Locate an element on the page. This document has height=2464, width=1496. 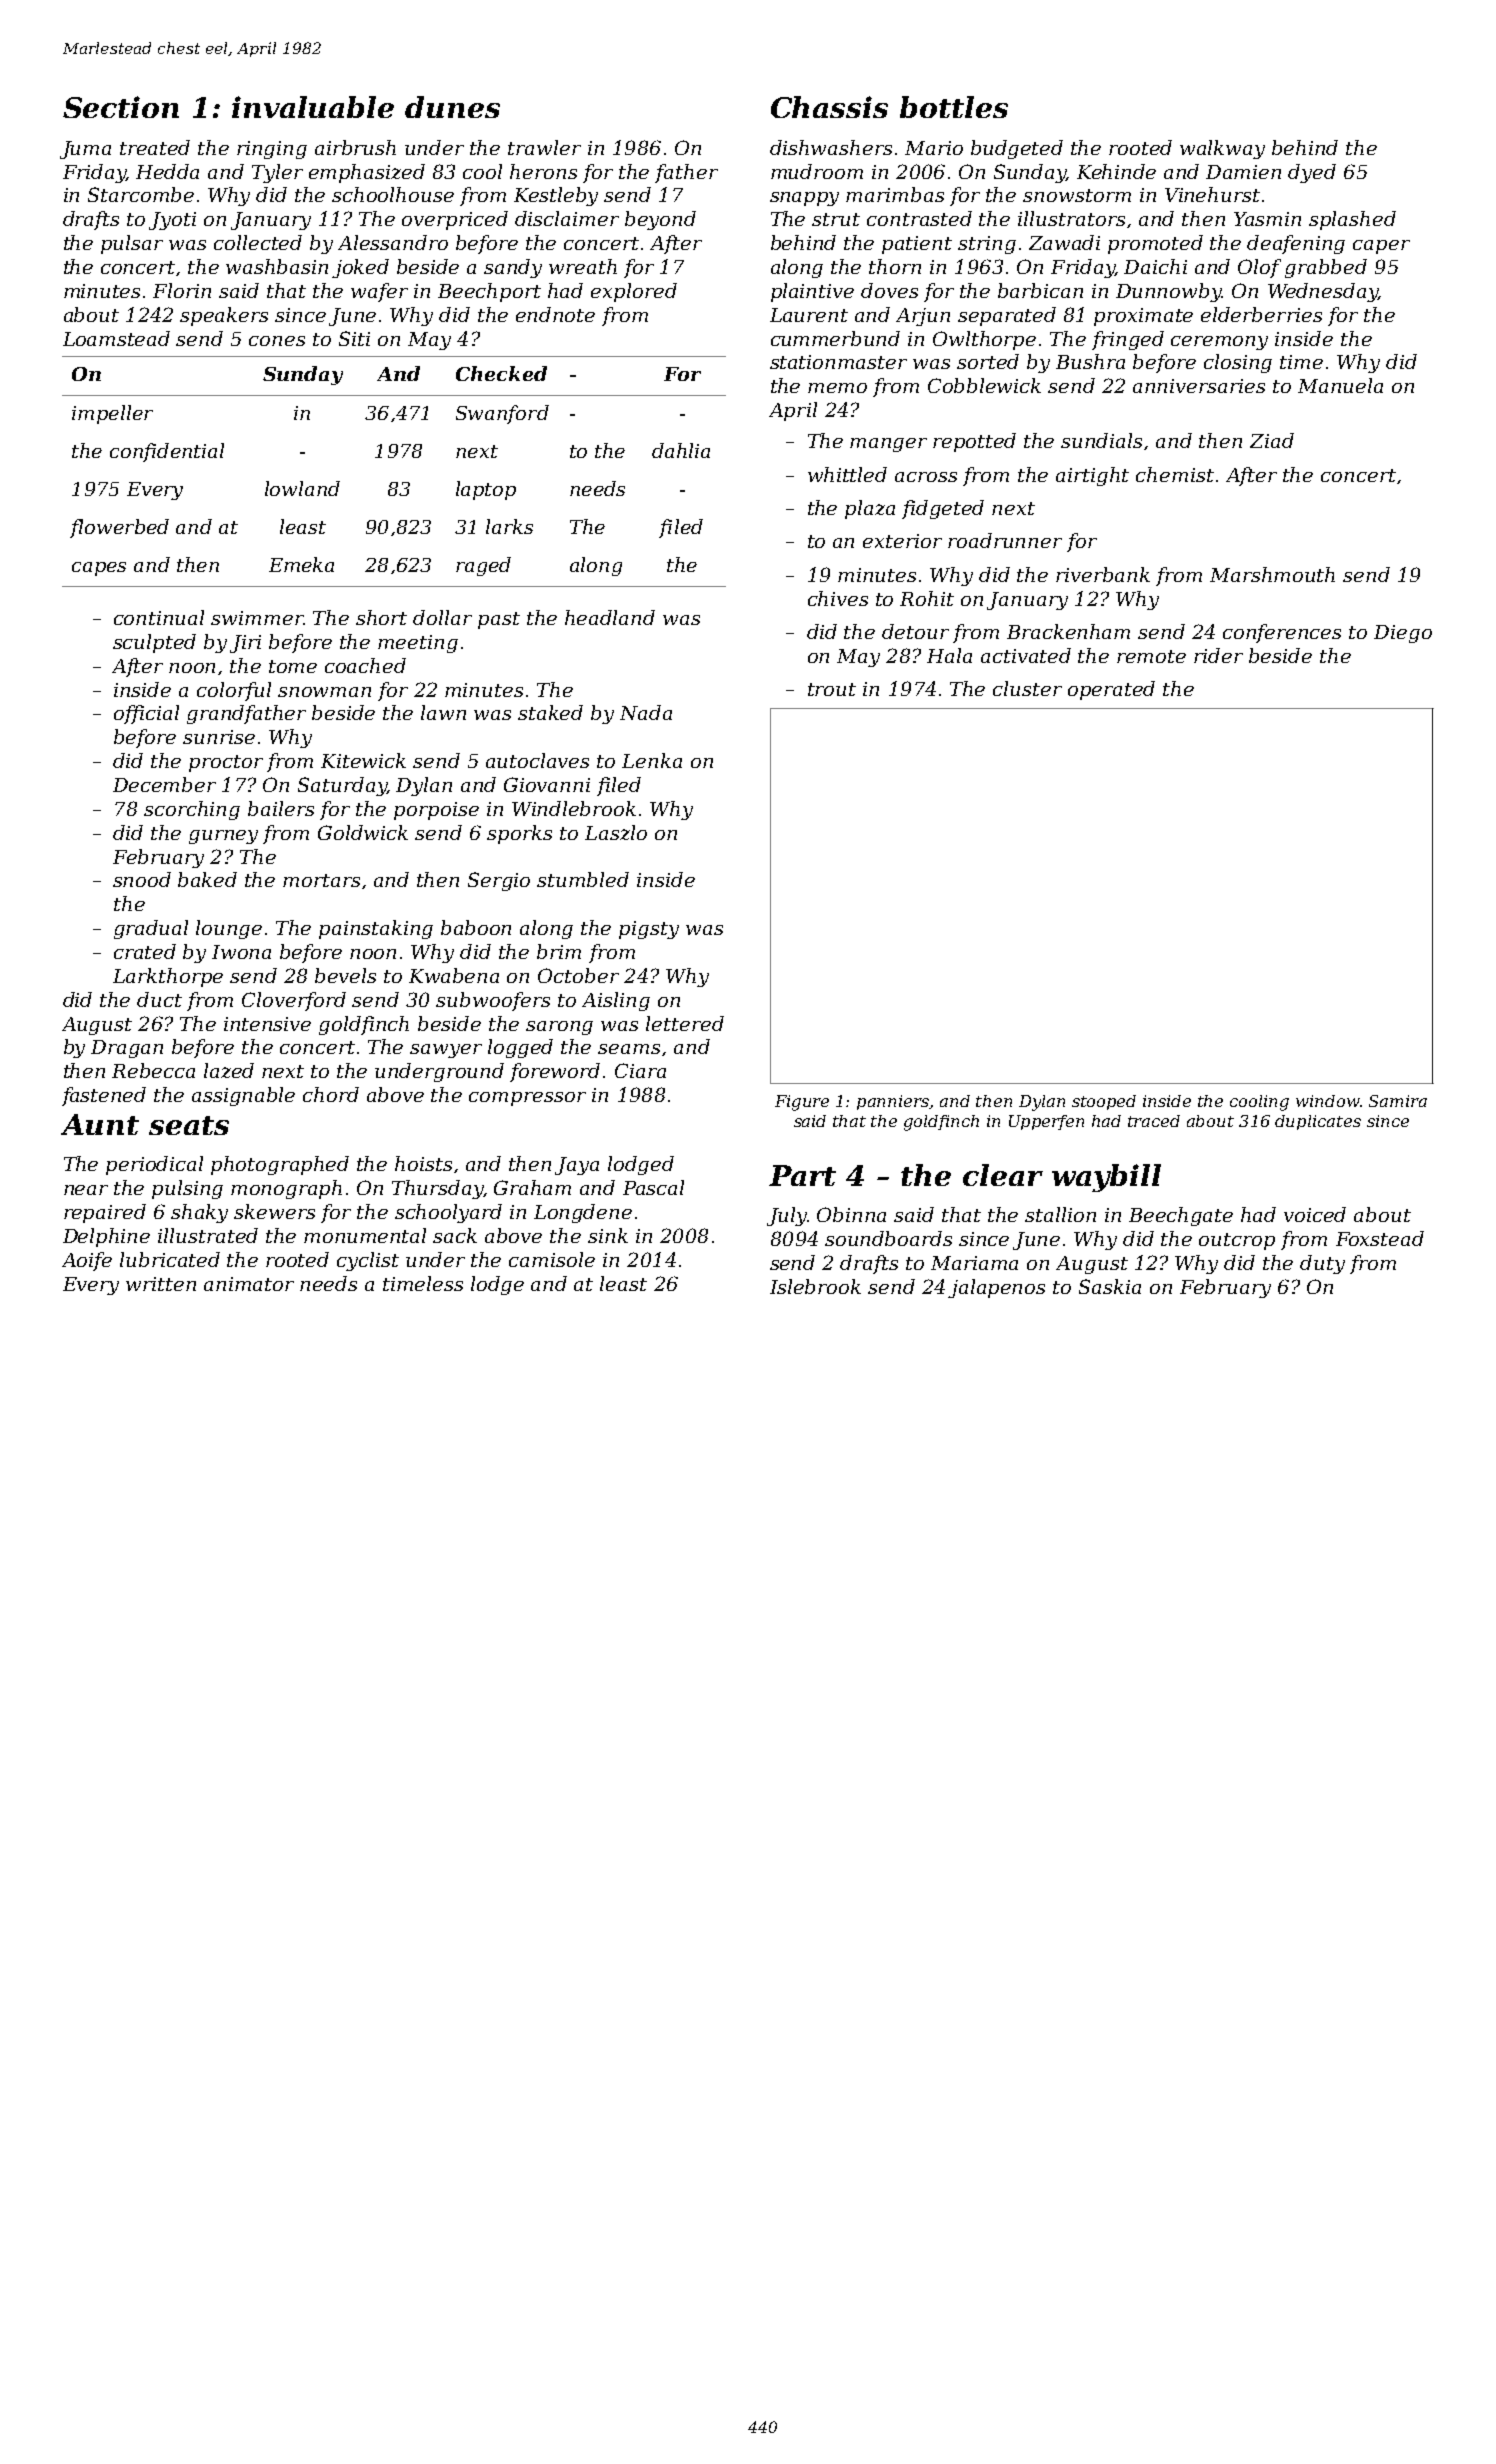
Lenka is located at coordinates (652, 760).
